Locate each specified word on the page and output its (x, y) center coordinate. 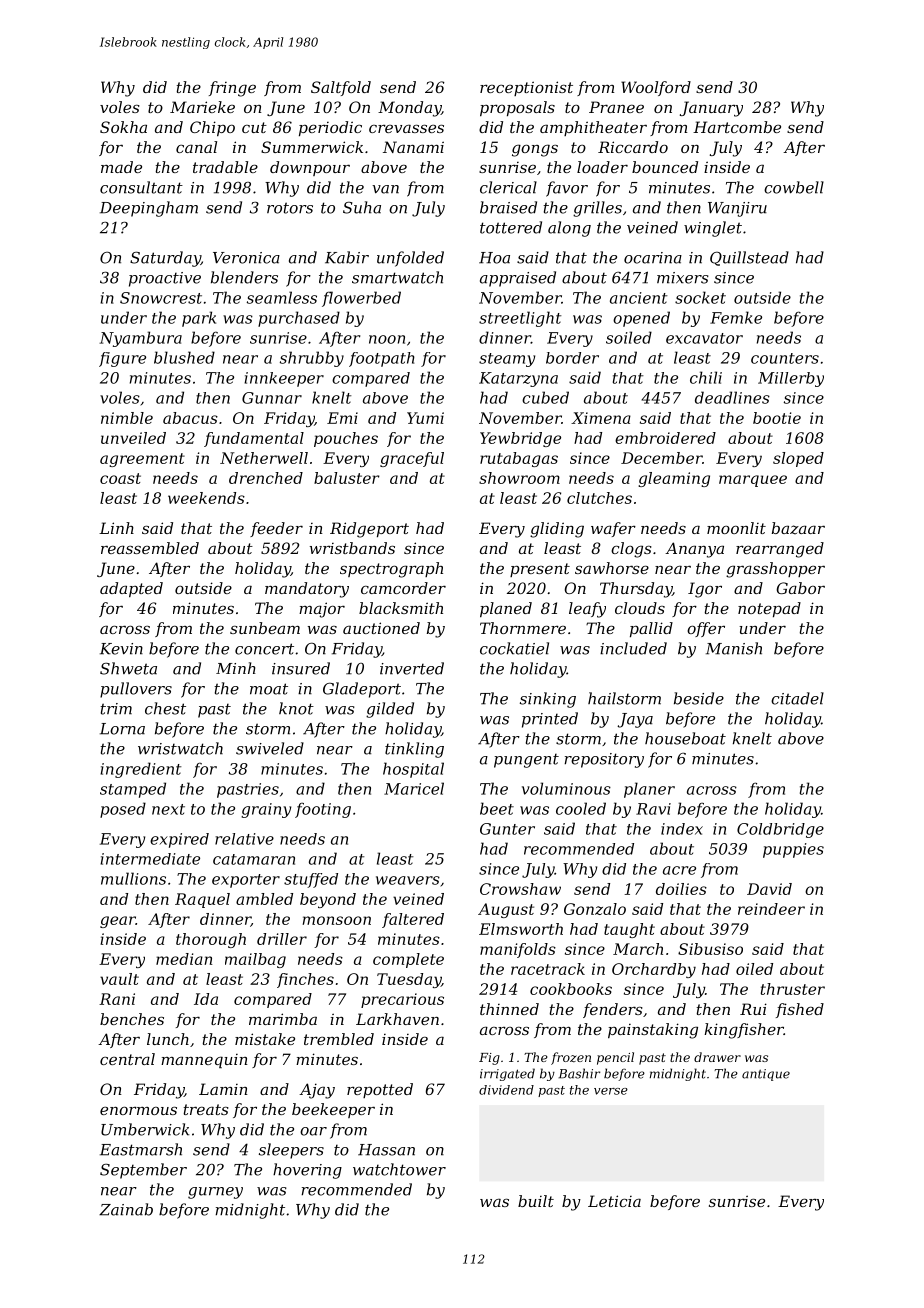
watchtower (399, 1169)
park (199, 319)
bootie (777, 418)
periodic (330, 128)
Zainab (126, 1209)
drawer (717, 1057)
